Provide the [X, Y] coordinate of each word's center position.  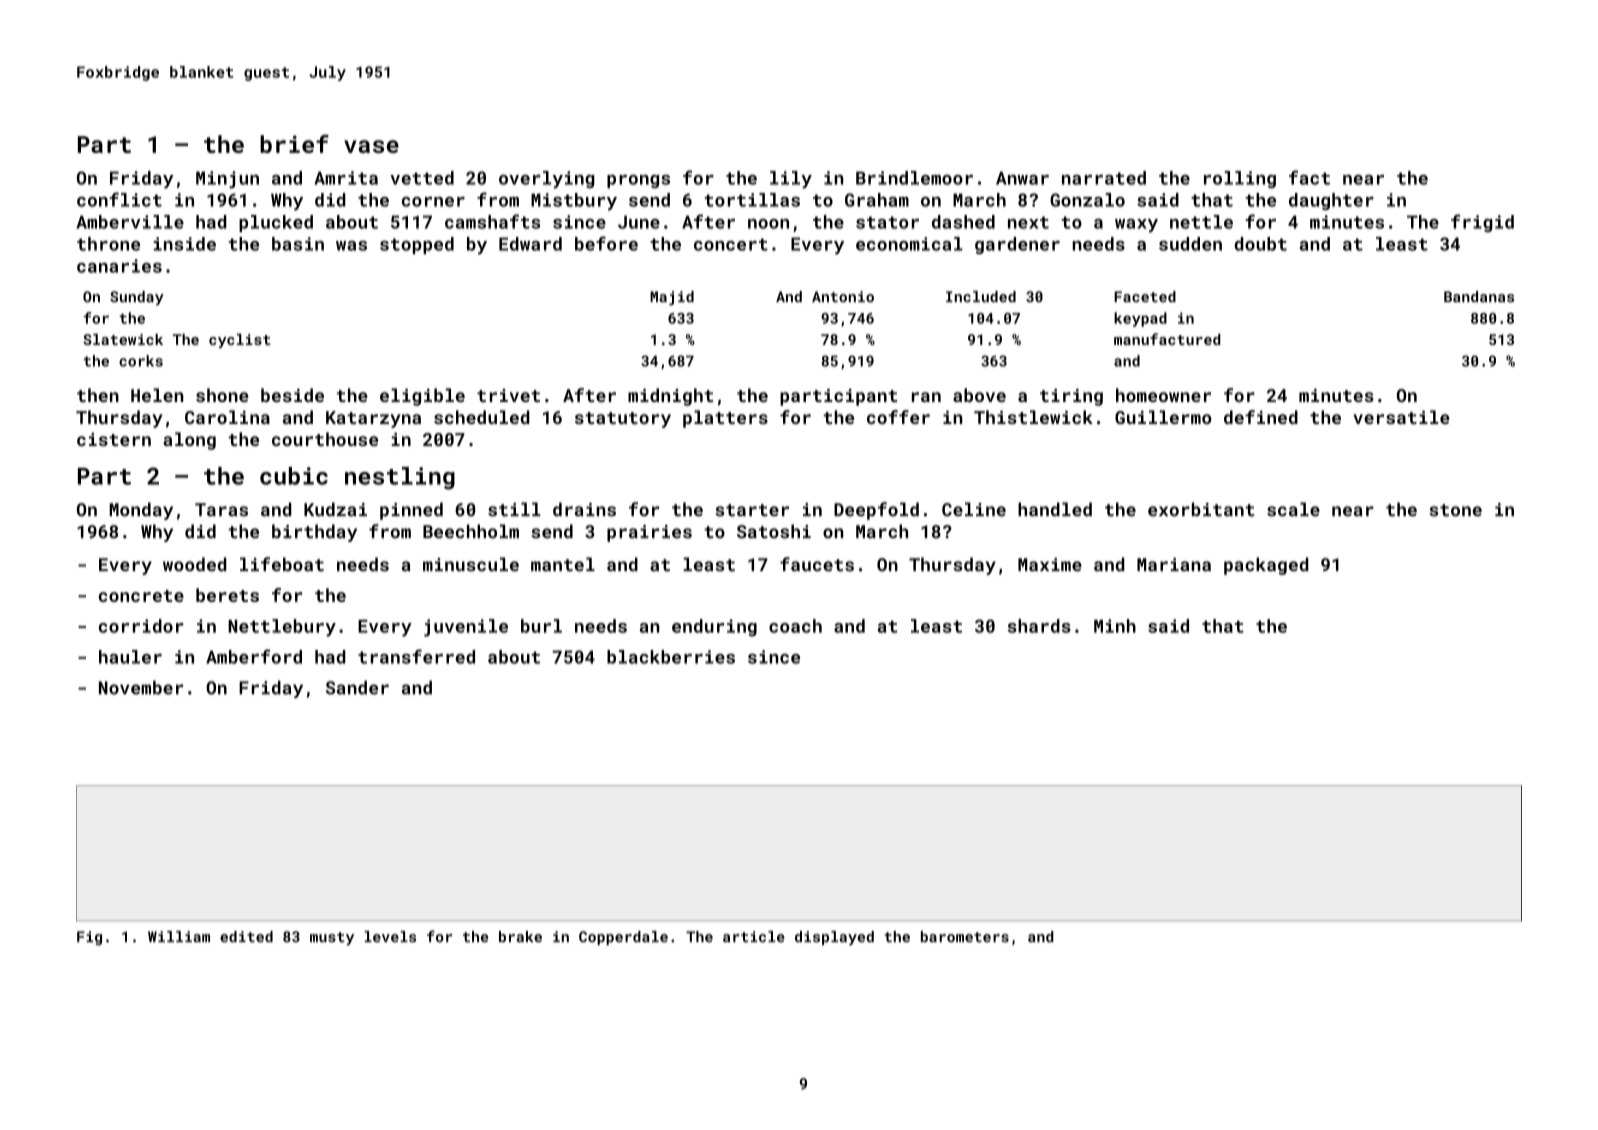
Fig [89, 938]
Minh [1115, 626]
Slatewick [123, 339]
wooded [195, 564]
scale [1293, 509]
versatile [1401, 417]
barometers [965, 937]
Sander [357, 687]
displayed [834, 938]
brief [294, 144]
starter [752, 510]
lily [791, 180]
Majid [672, 298]
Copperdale [623, 938]
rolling [1240, 179]
